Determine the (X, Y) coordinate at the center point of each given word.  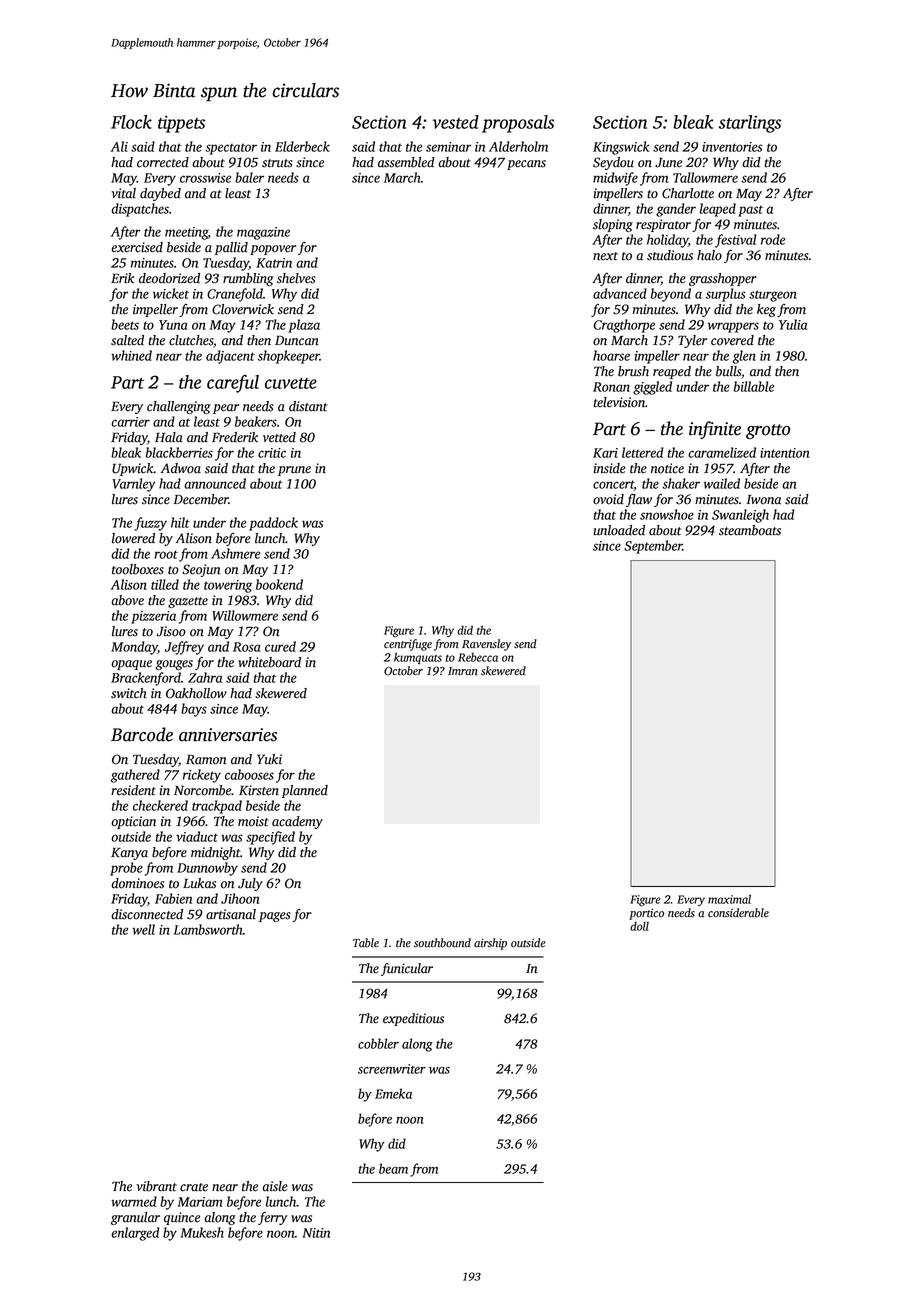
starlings (750, 124)
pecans (526, 165)
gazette (188, 602)
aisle (275, 1186)
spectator (231, 149)
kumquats (418, 658)
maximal (729, 899)
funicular (407, 969)
